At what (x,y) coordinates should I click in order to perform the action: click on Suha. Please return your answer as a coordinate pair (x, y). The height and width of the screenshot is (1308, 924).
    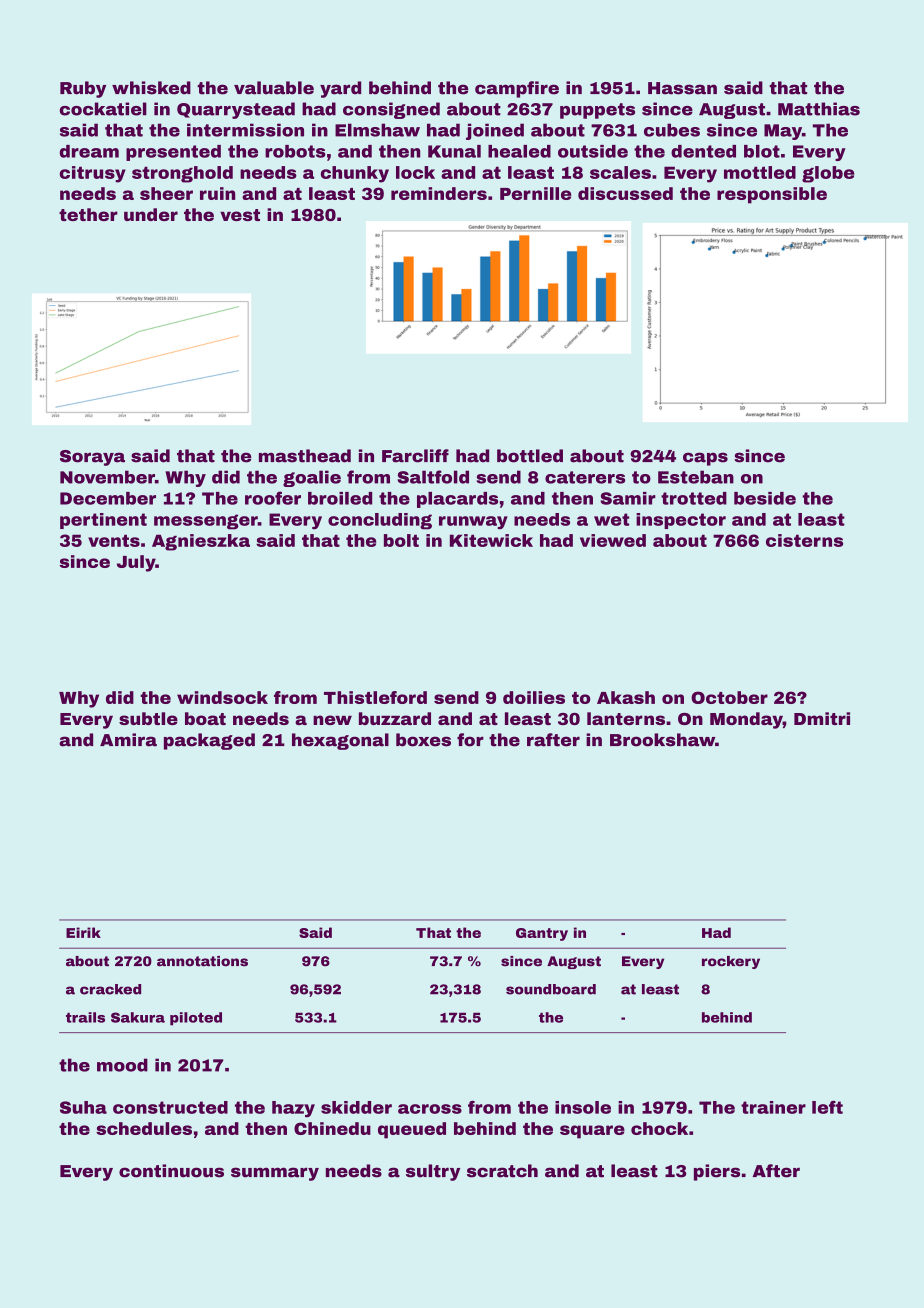
    Looking at the image, I should click on (83, 1107).
